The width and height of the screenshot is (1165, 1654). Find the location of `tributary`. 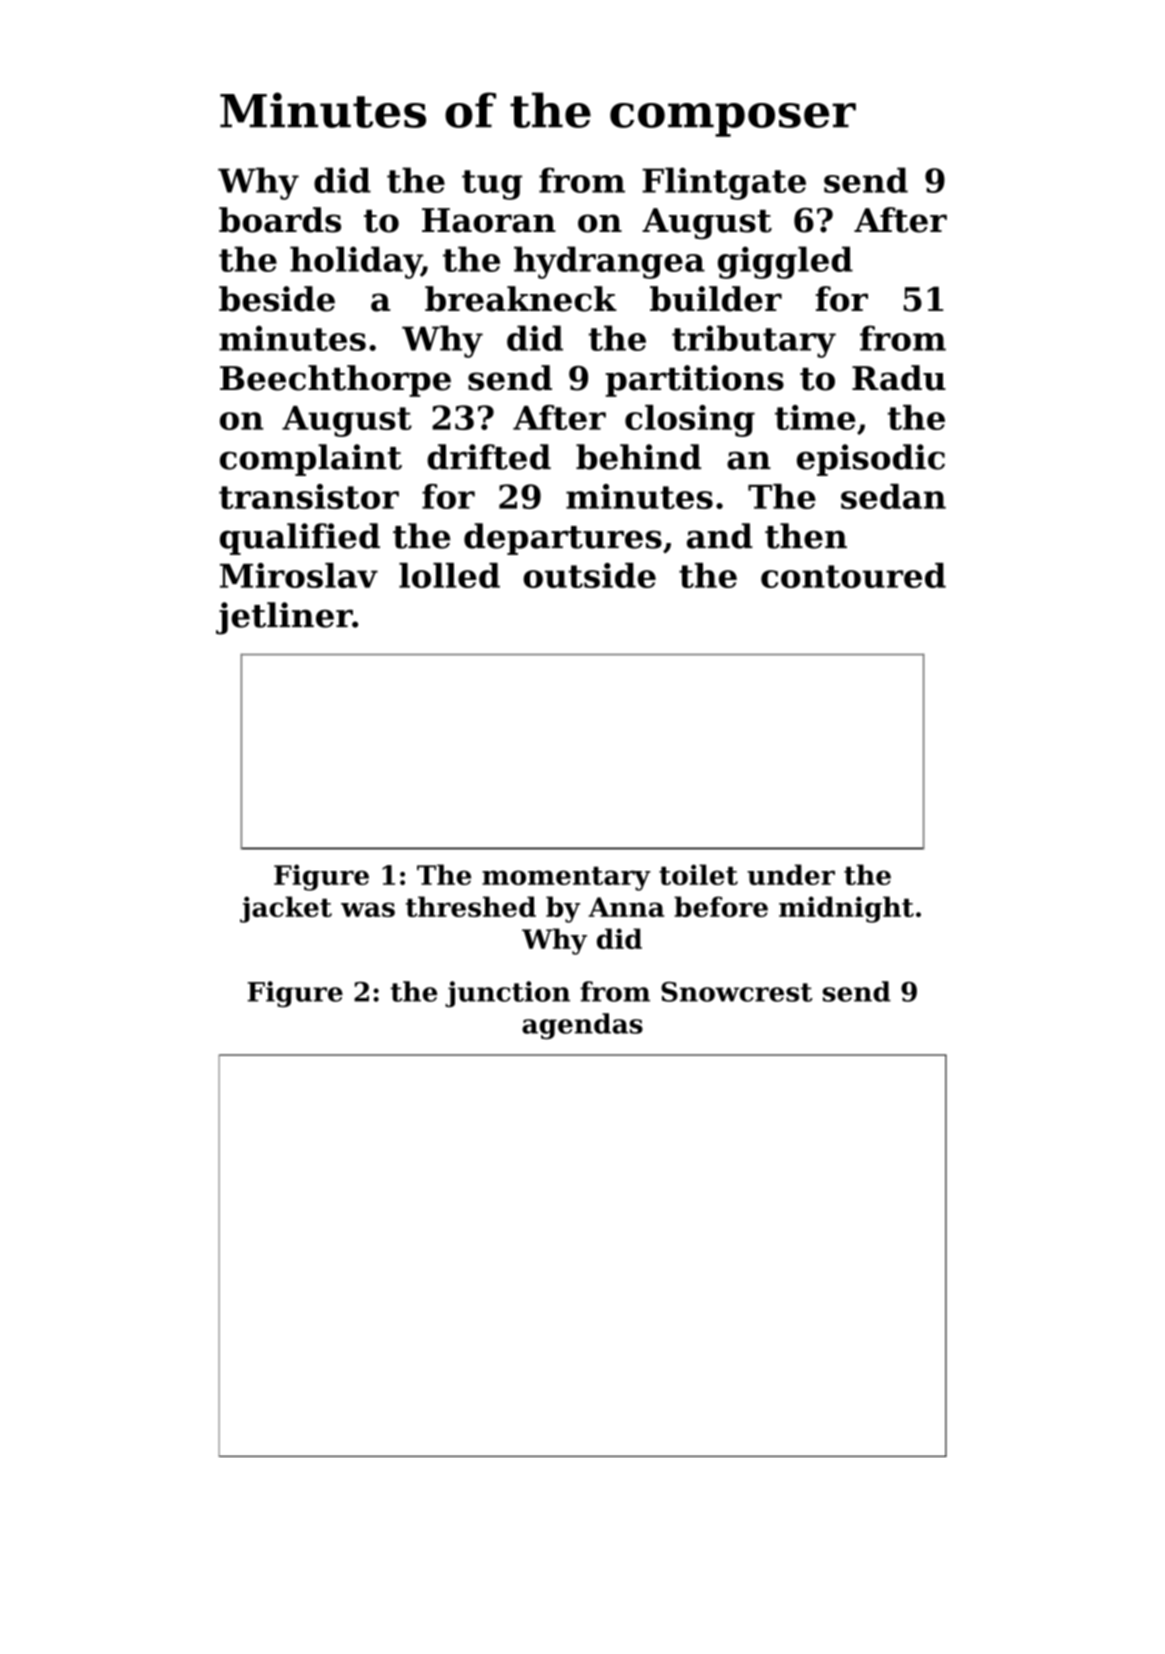

tributary is located at coordinates (754, 341).
